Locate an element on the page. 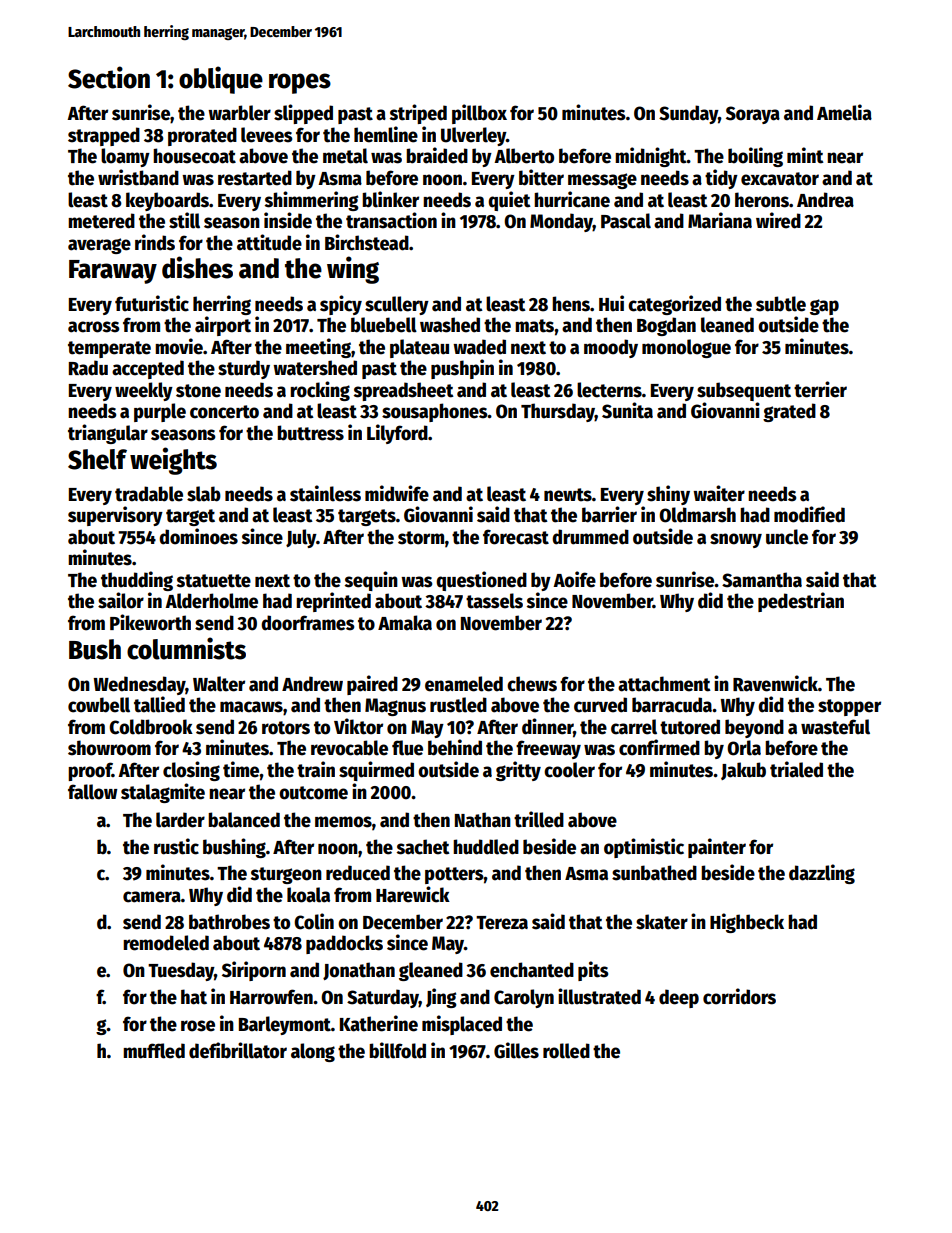  still is located at coordinates (184, 220).
